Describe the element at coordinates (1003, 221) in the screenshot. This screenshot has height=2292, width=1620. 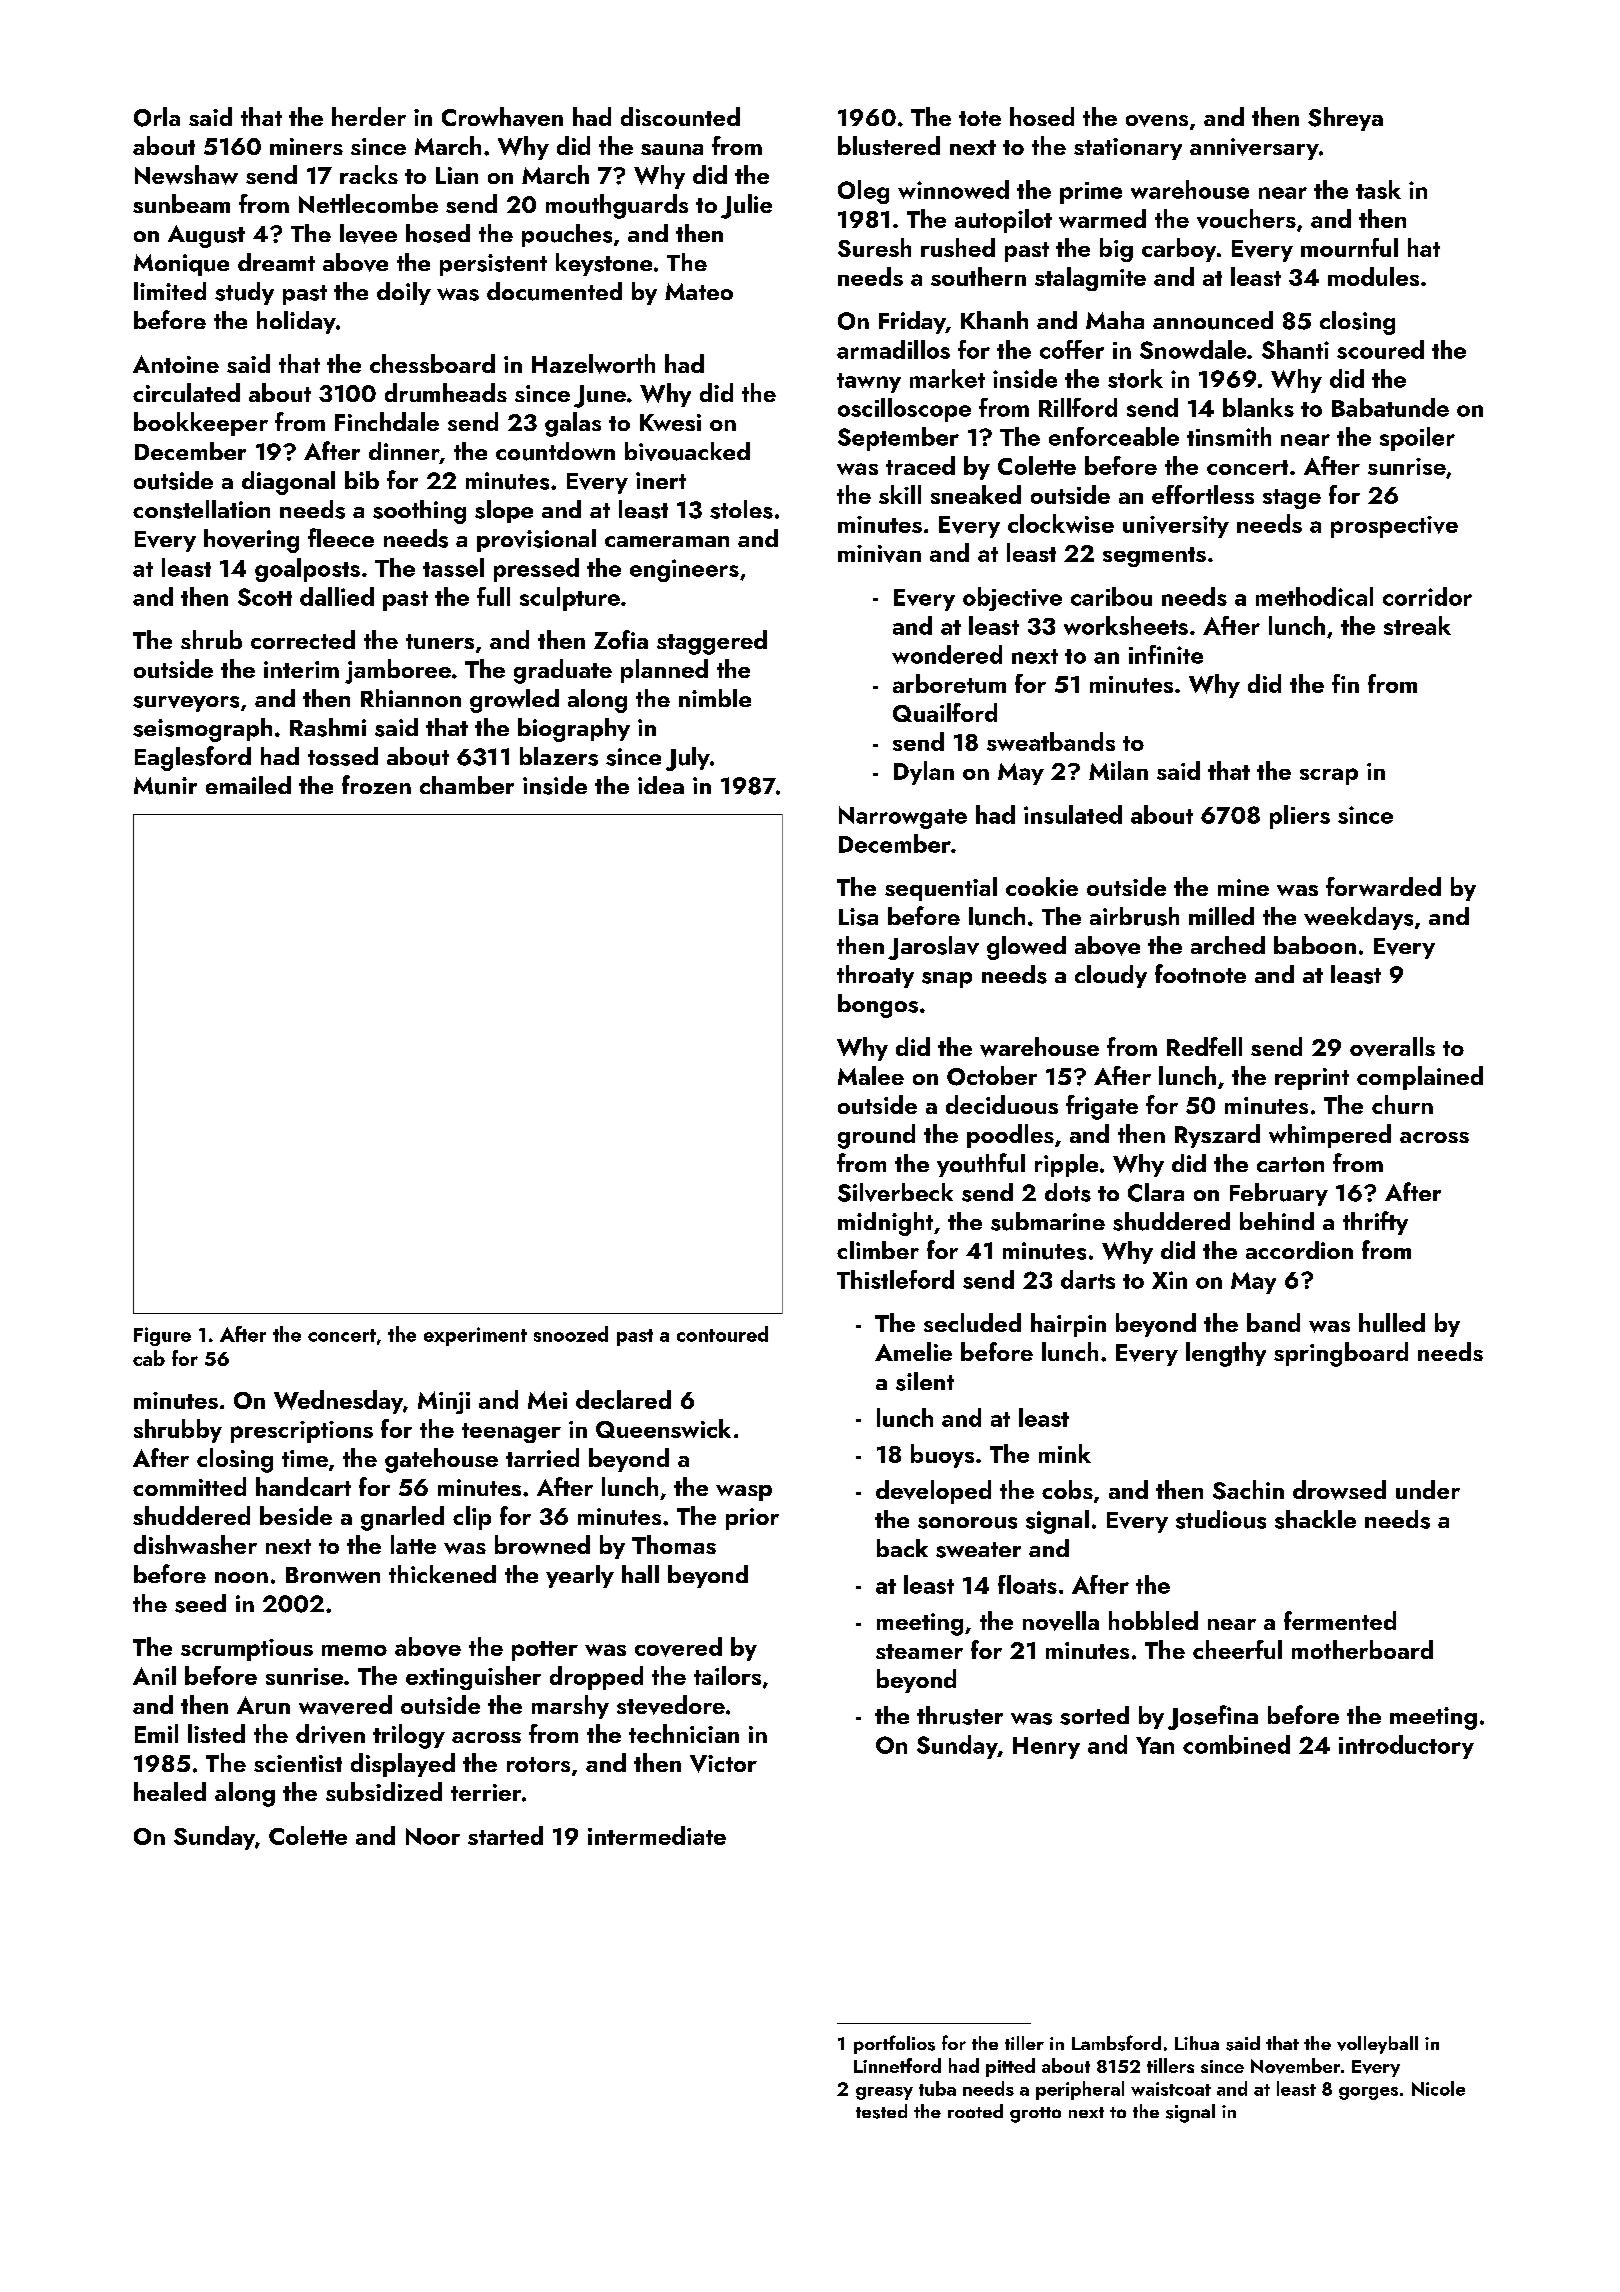
I see `autopilot` at that location.
